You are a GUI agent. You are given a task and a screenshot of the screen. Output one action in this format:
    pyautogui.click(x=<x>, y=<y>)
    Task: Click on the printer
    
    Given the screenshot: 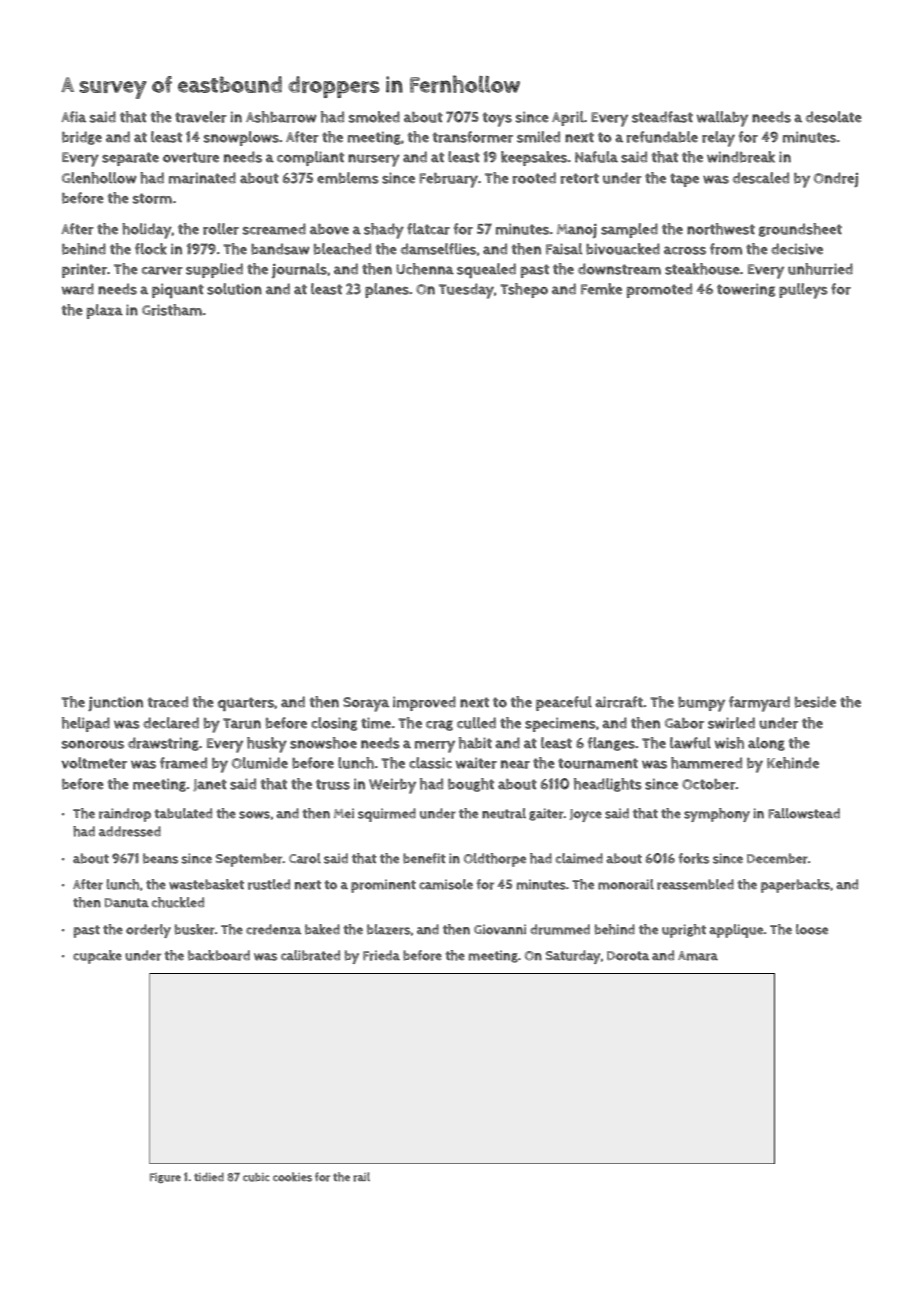 What is the action you would take?
    pyautogui.click(x=84, y=270)
